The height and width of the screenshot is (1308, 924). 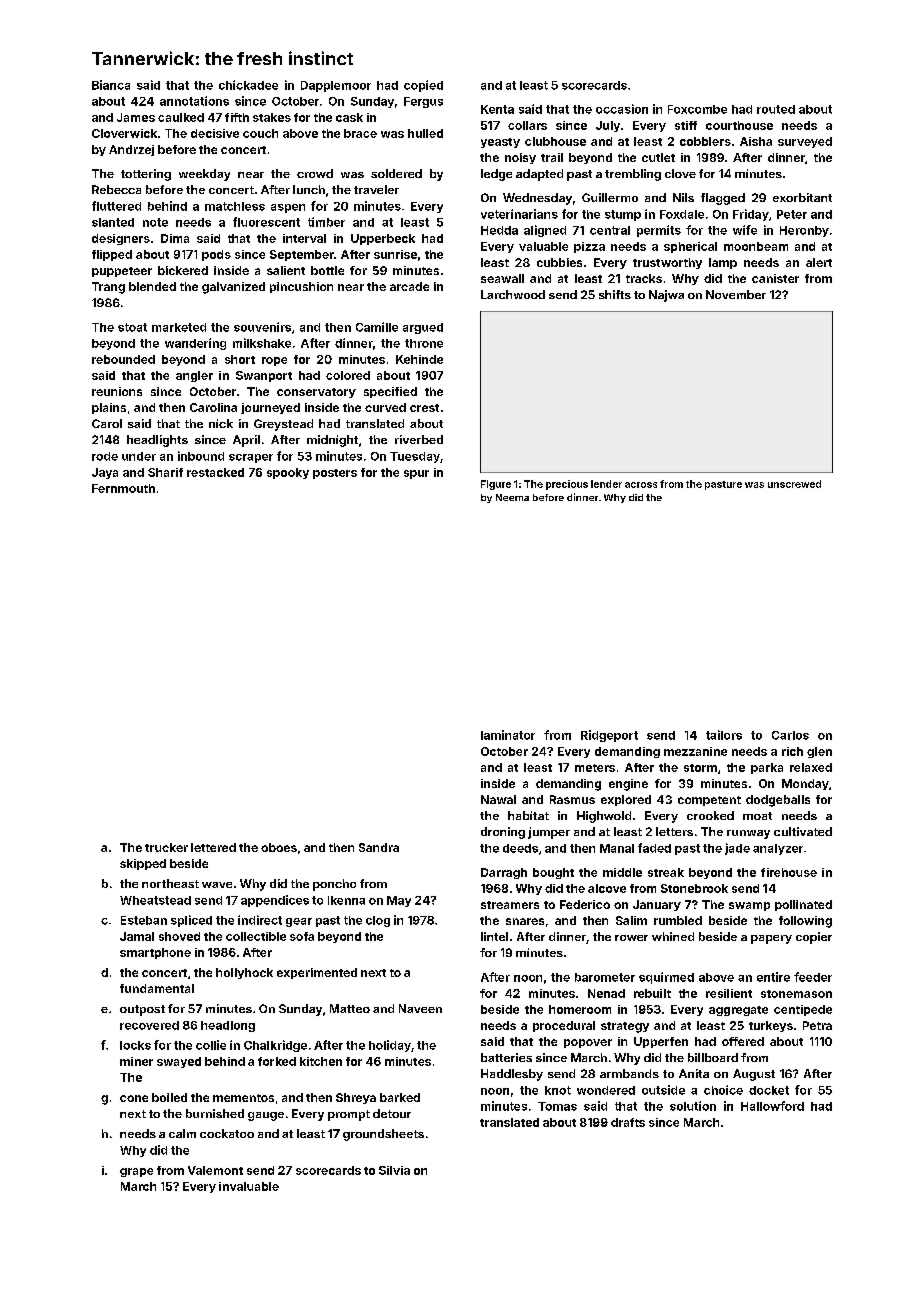 What do you see at coordinates (134, 1098) in the screenshot?
I see `cone` at bounding box center [134, 1098].
